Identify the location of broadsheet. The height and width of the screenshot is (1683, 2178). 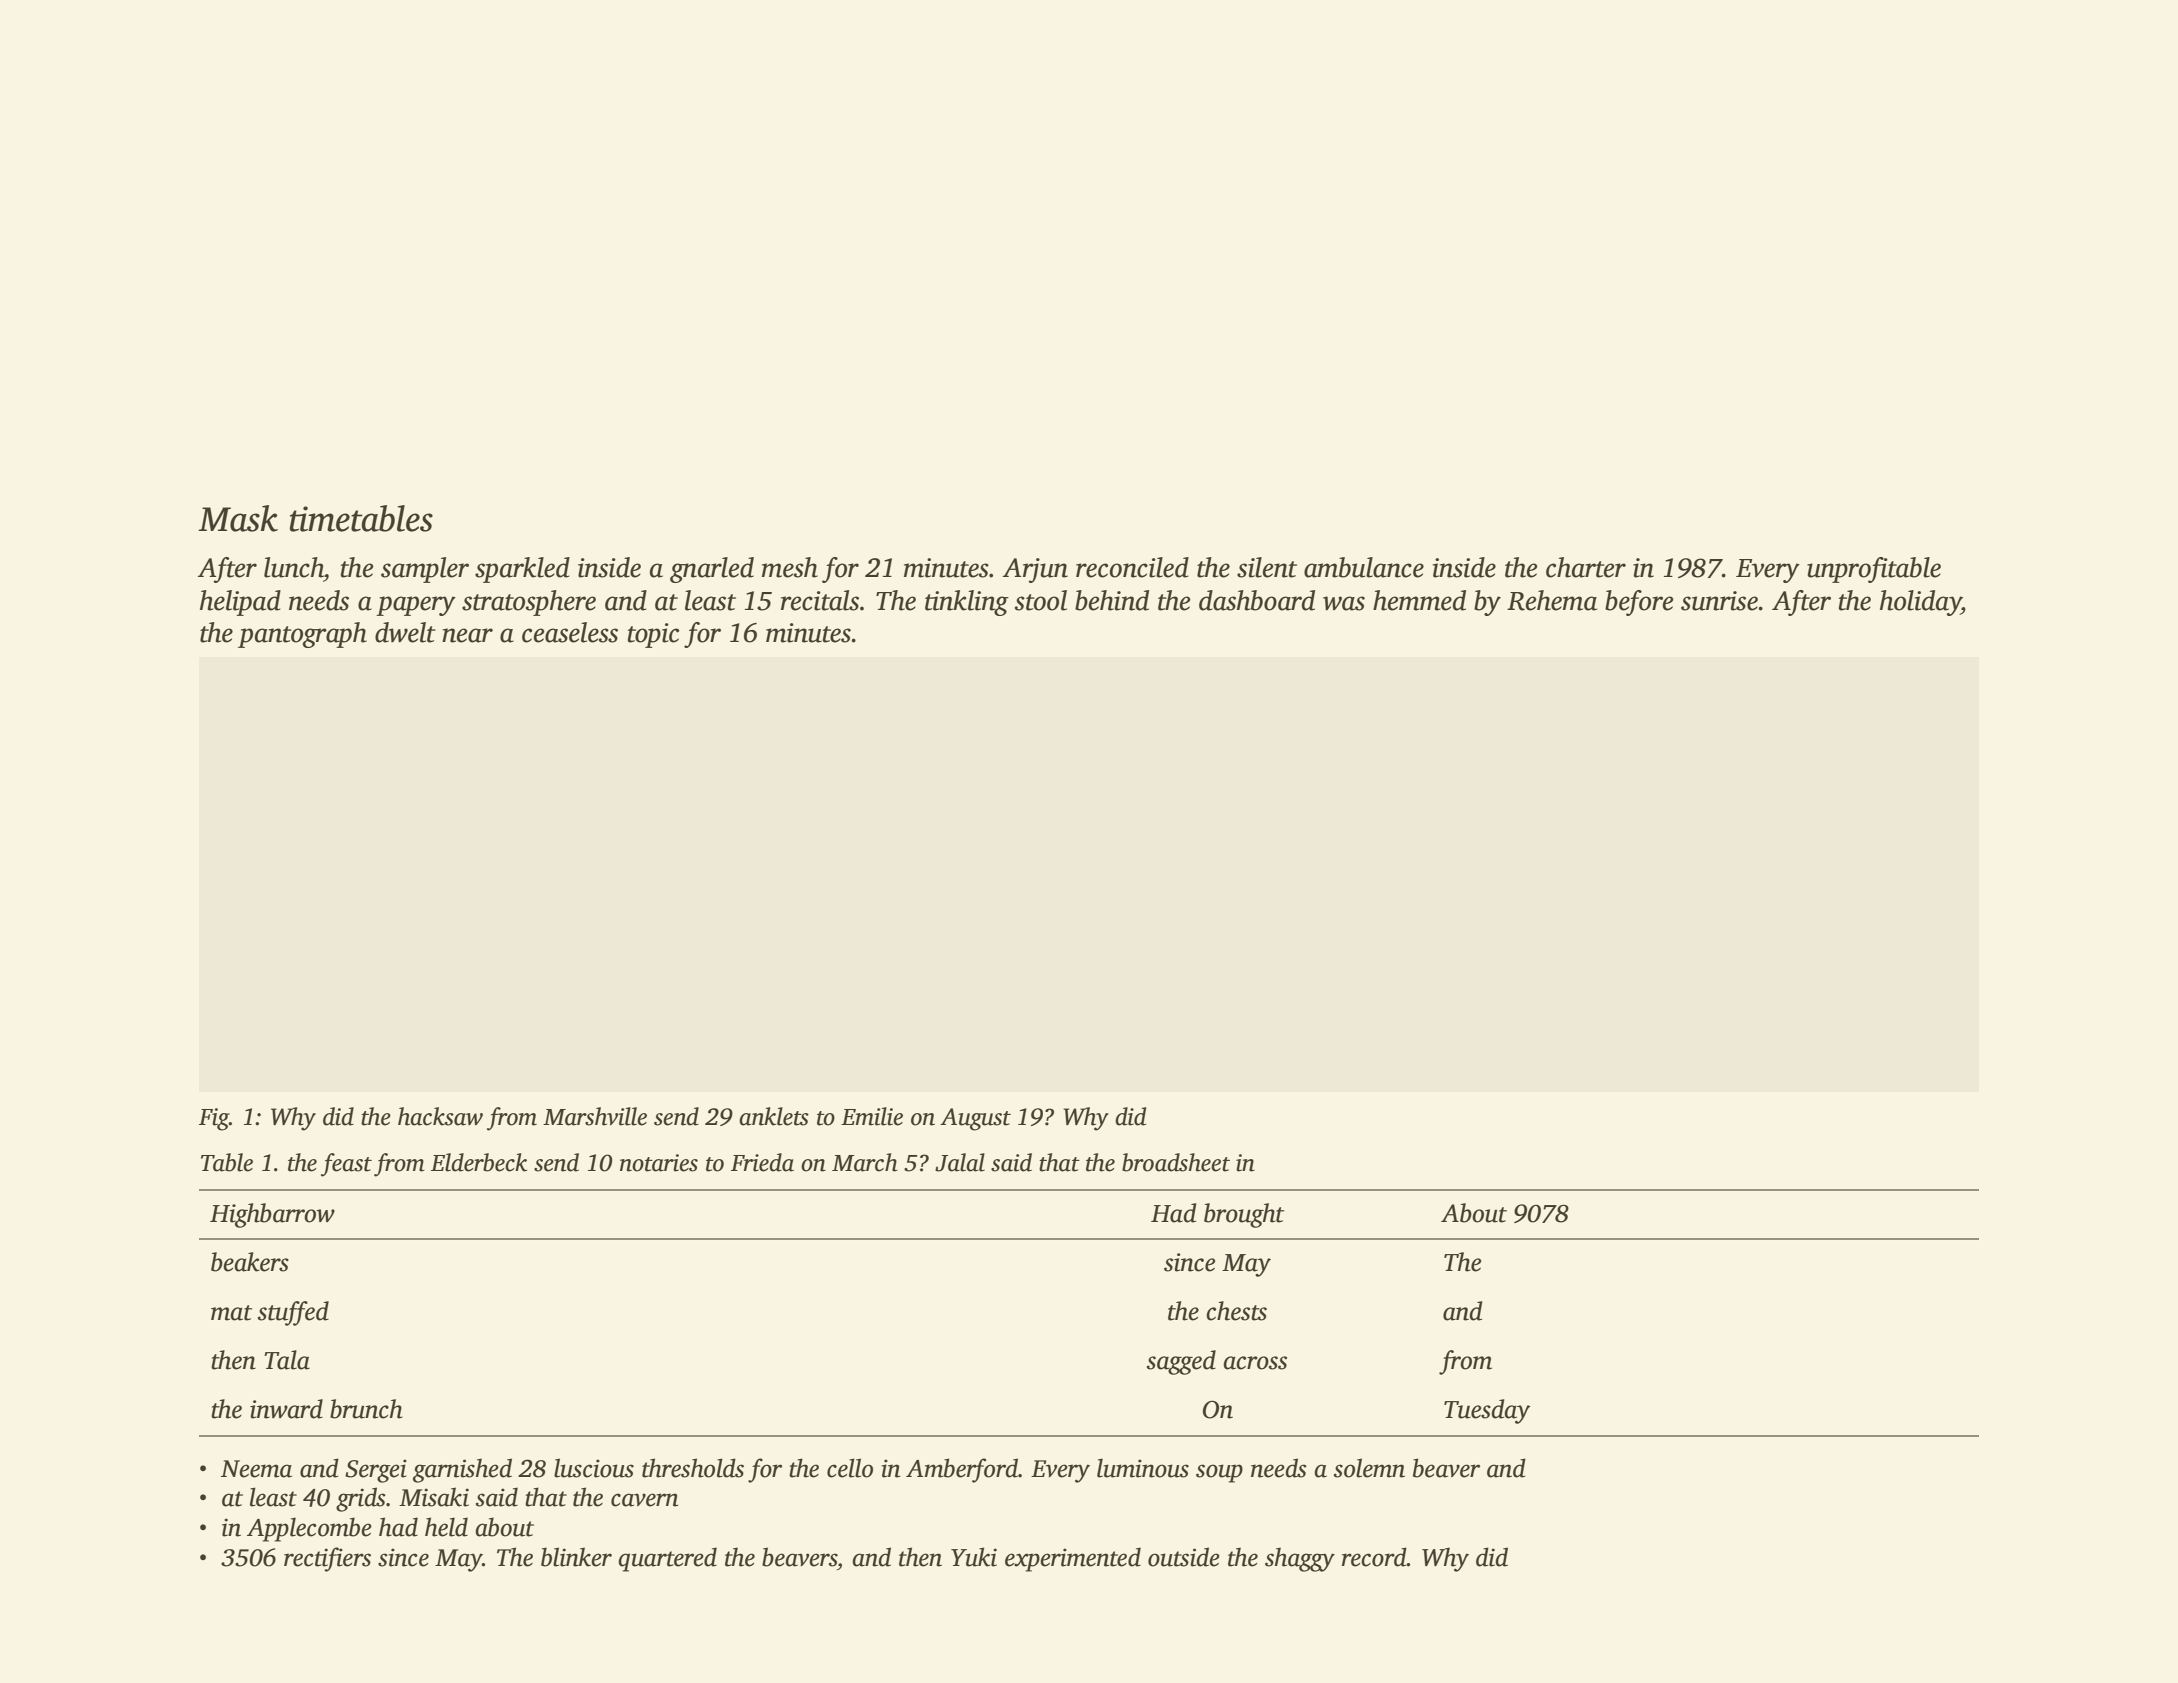
(1176, 1162).
